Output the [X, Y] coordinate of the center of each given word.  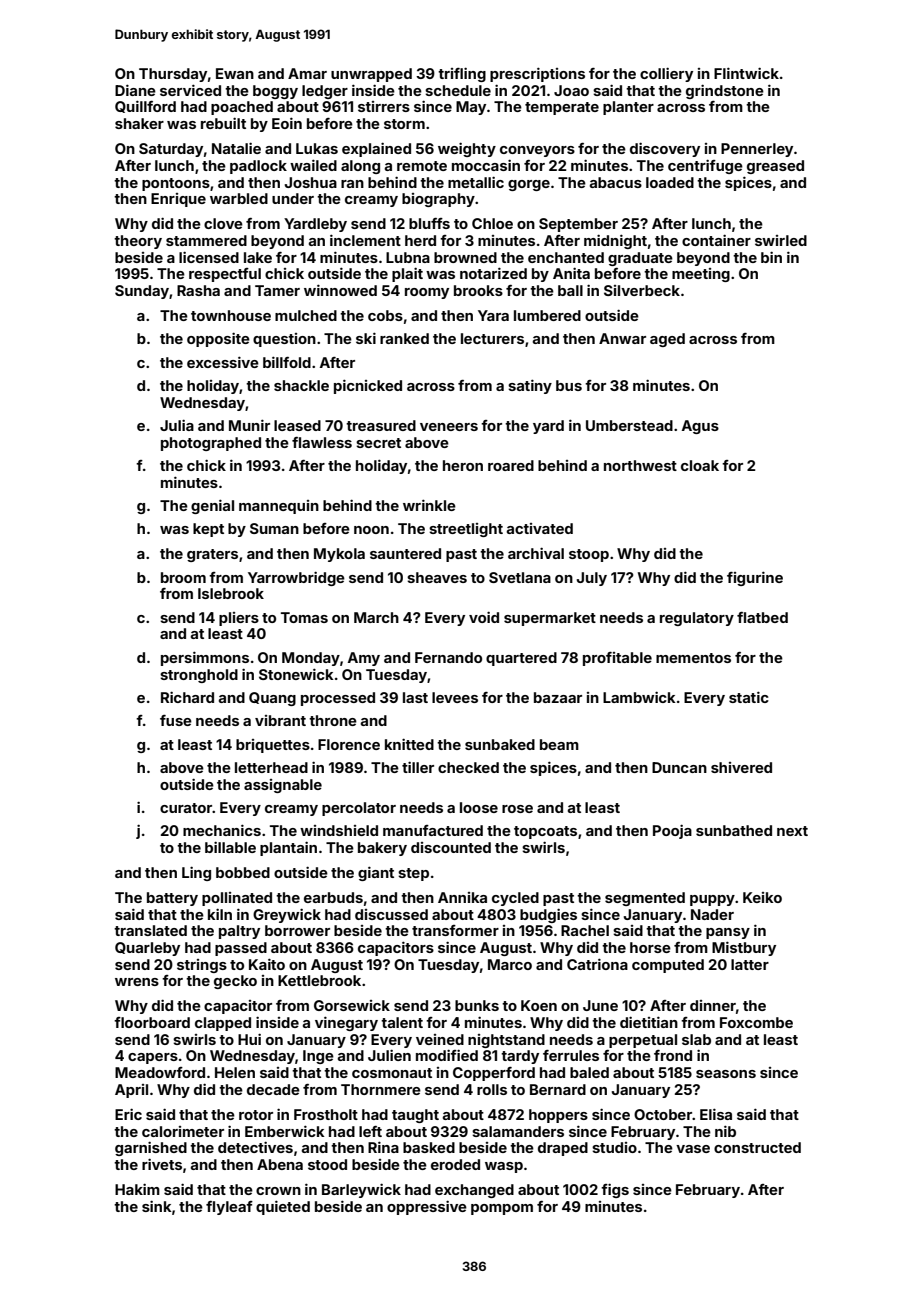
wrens [137, 982]
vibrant [280, 720]
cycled [515, 899]
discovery [665, 149]
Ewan [235, 73]
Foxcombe [756, 1022]
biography [438, 200]
